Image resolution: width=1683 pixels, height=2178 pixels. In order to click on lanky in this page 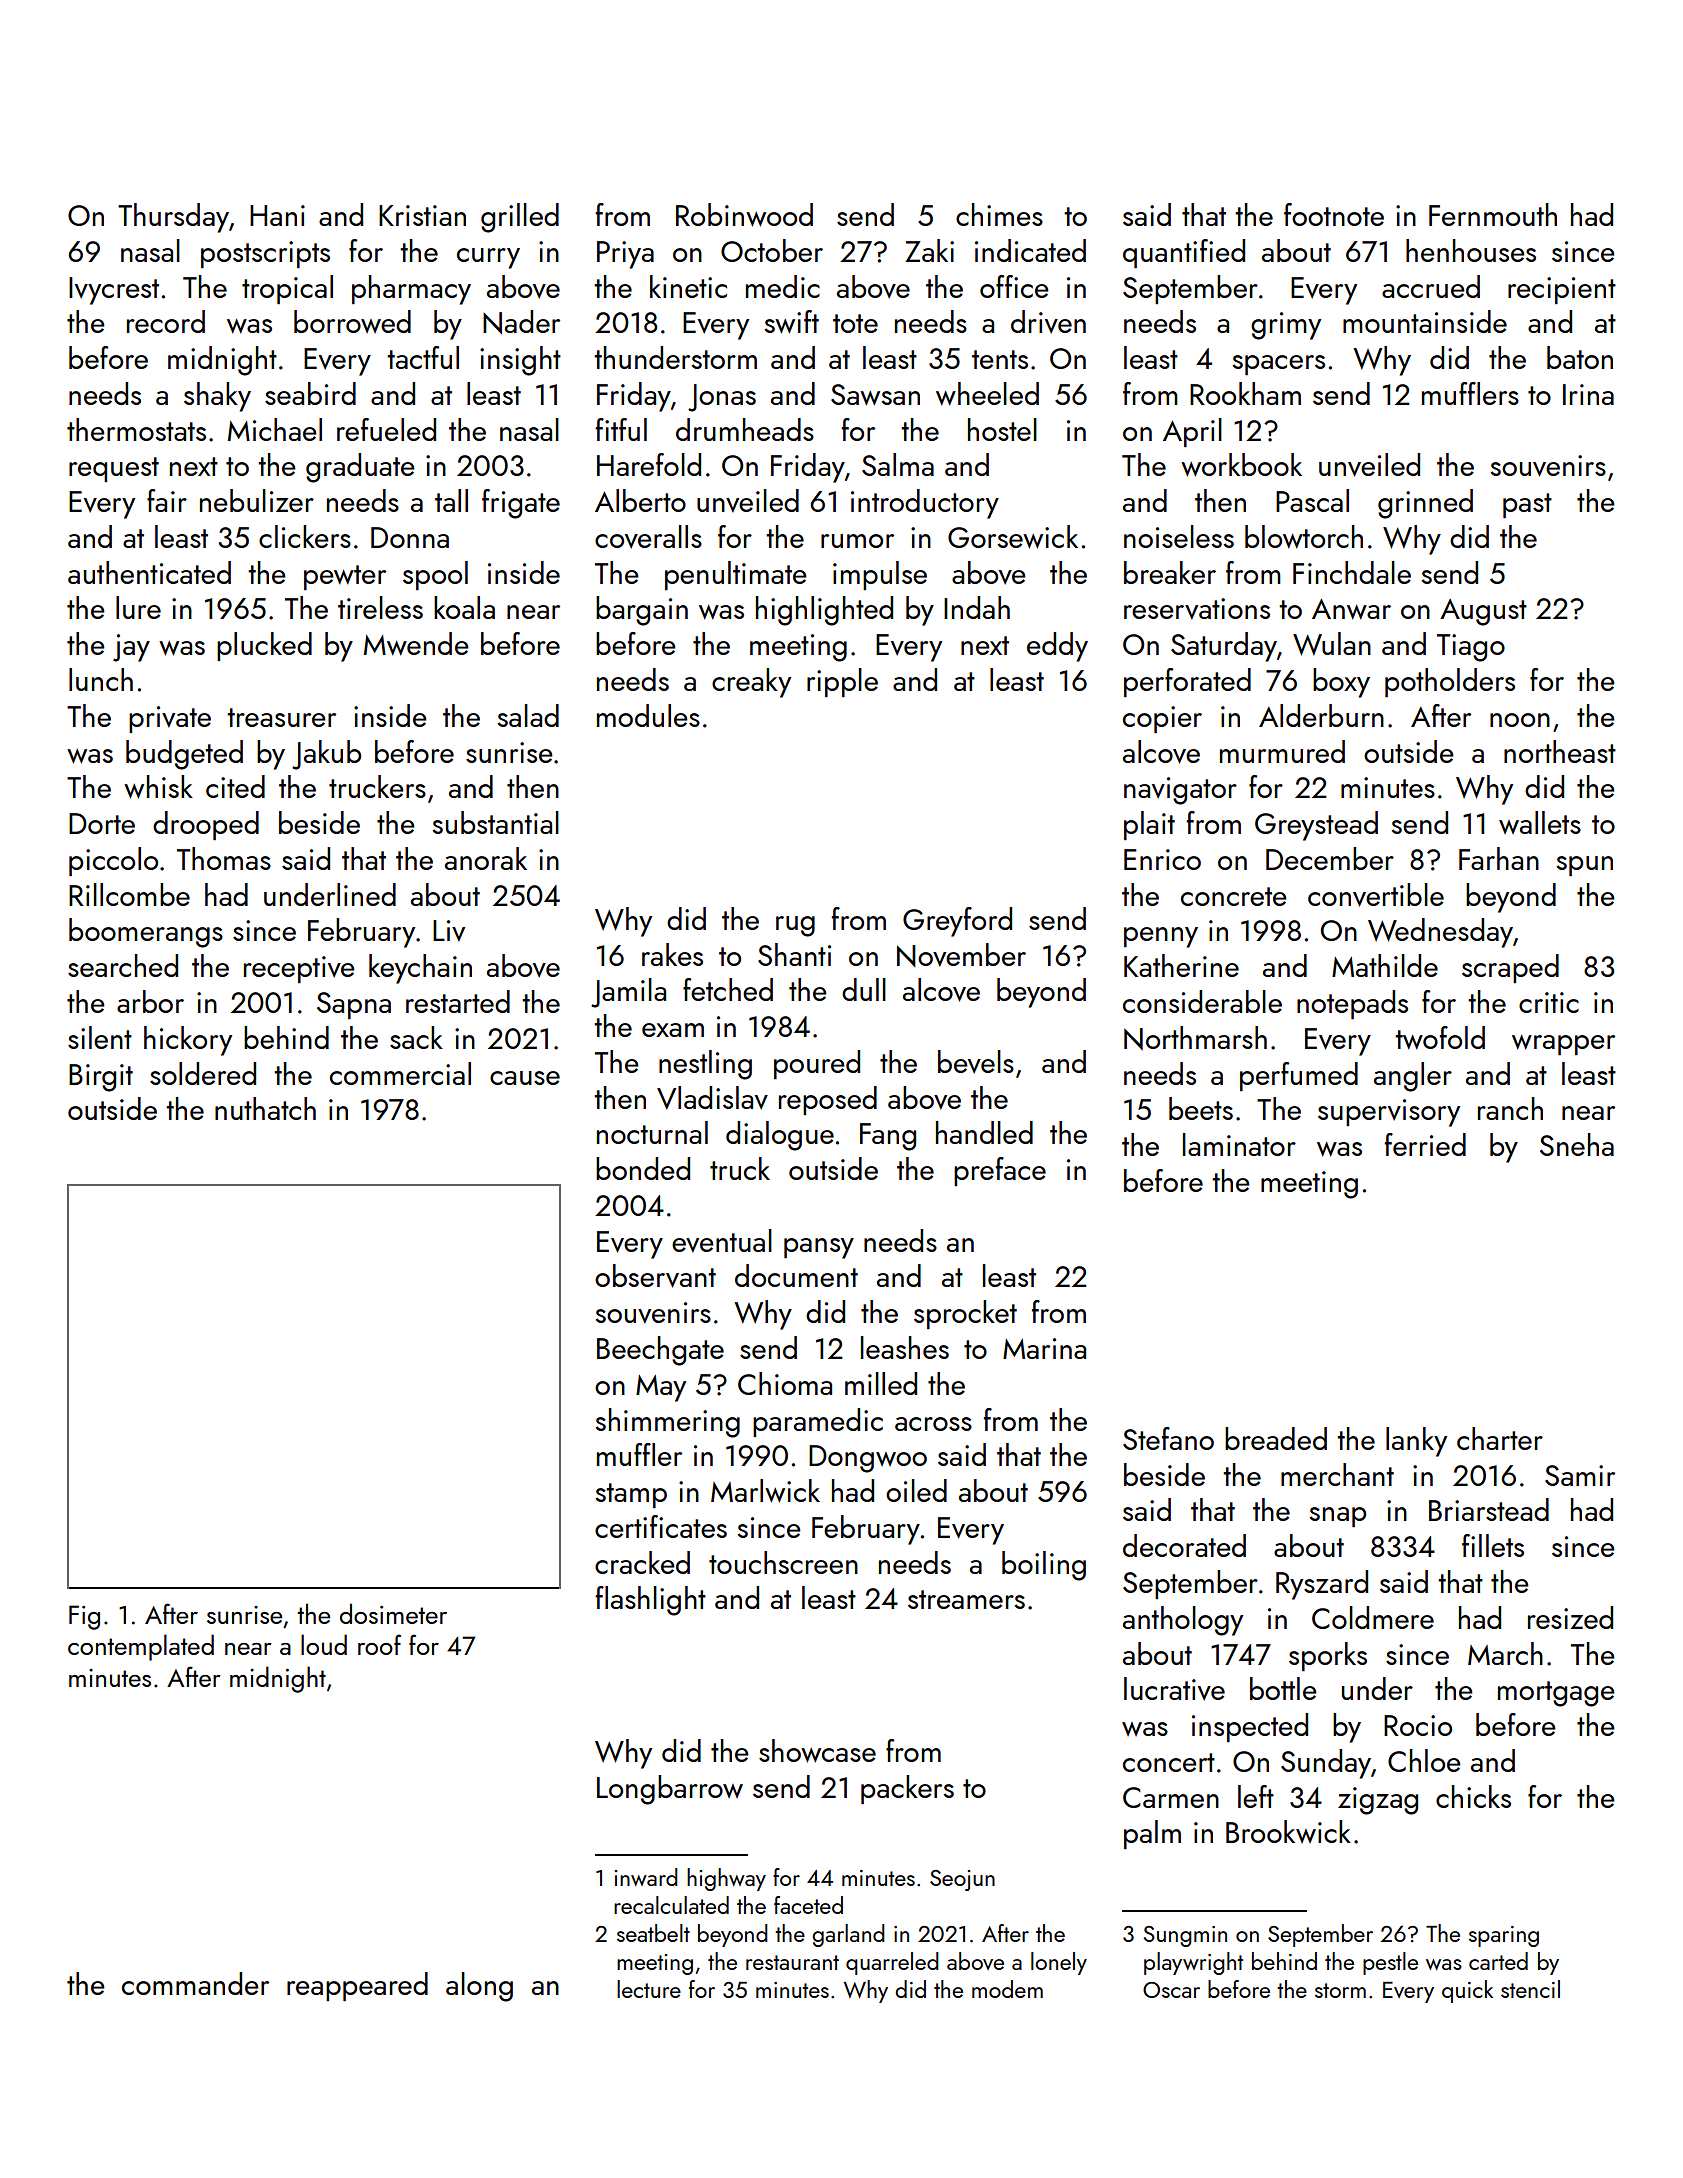, I will do `click(1416, 1442)`.
